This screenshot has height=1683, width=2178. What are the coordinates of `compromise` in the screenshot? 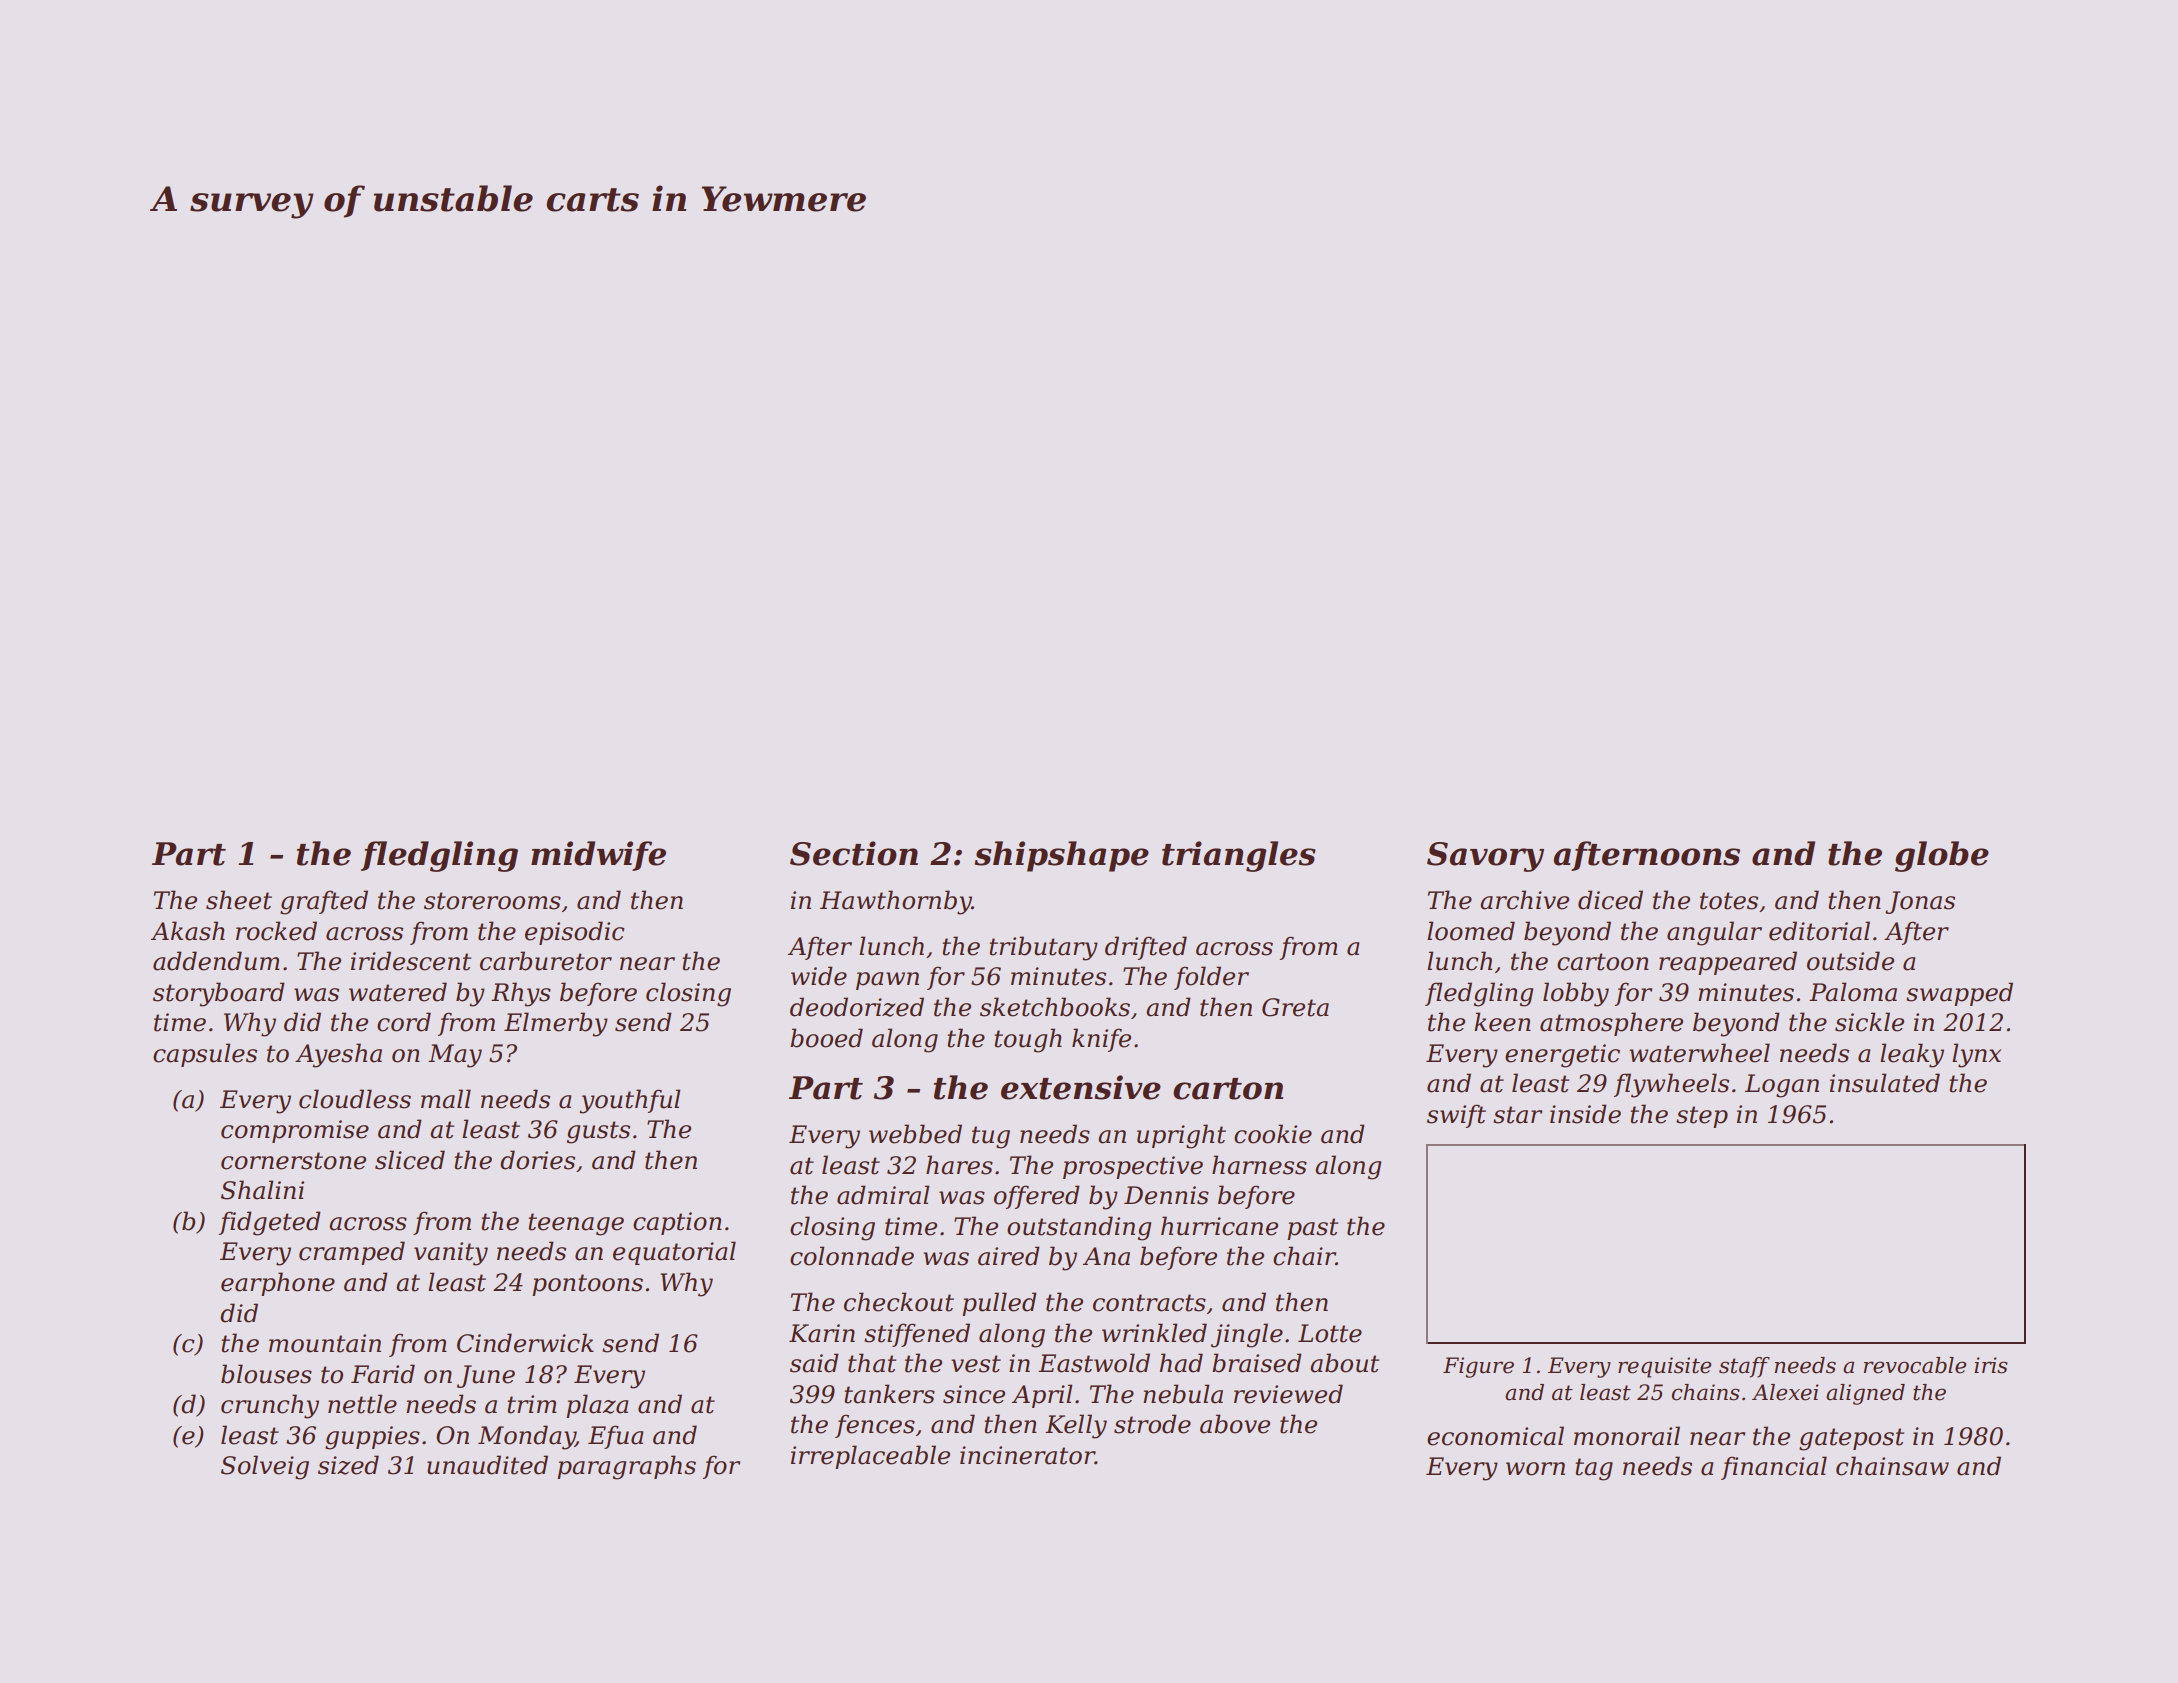 It's located at (295, 1131).
